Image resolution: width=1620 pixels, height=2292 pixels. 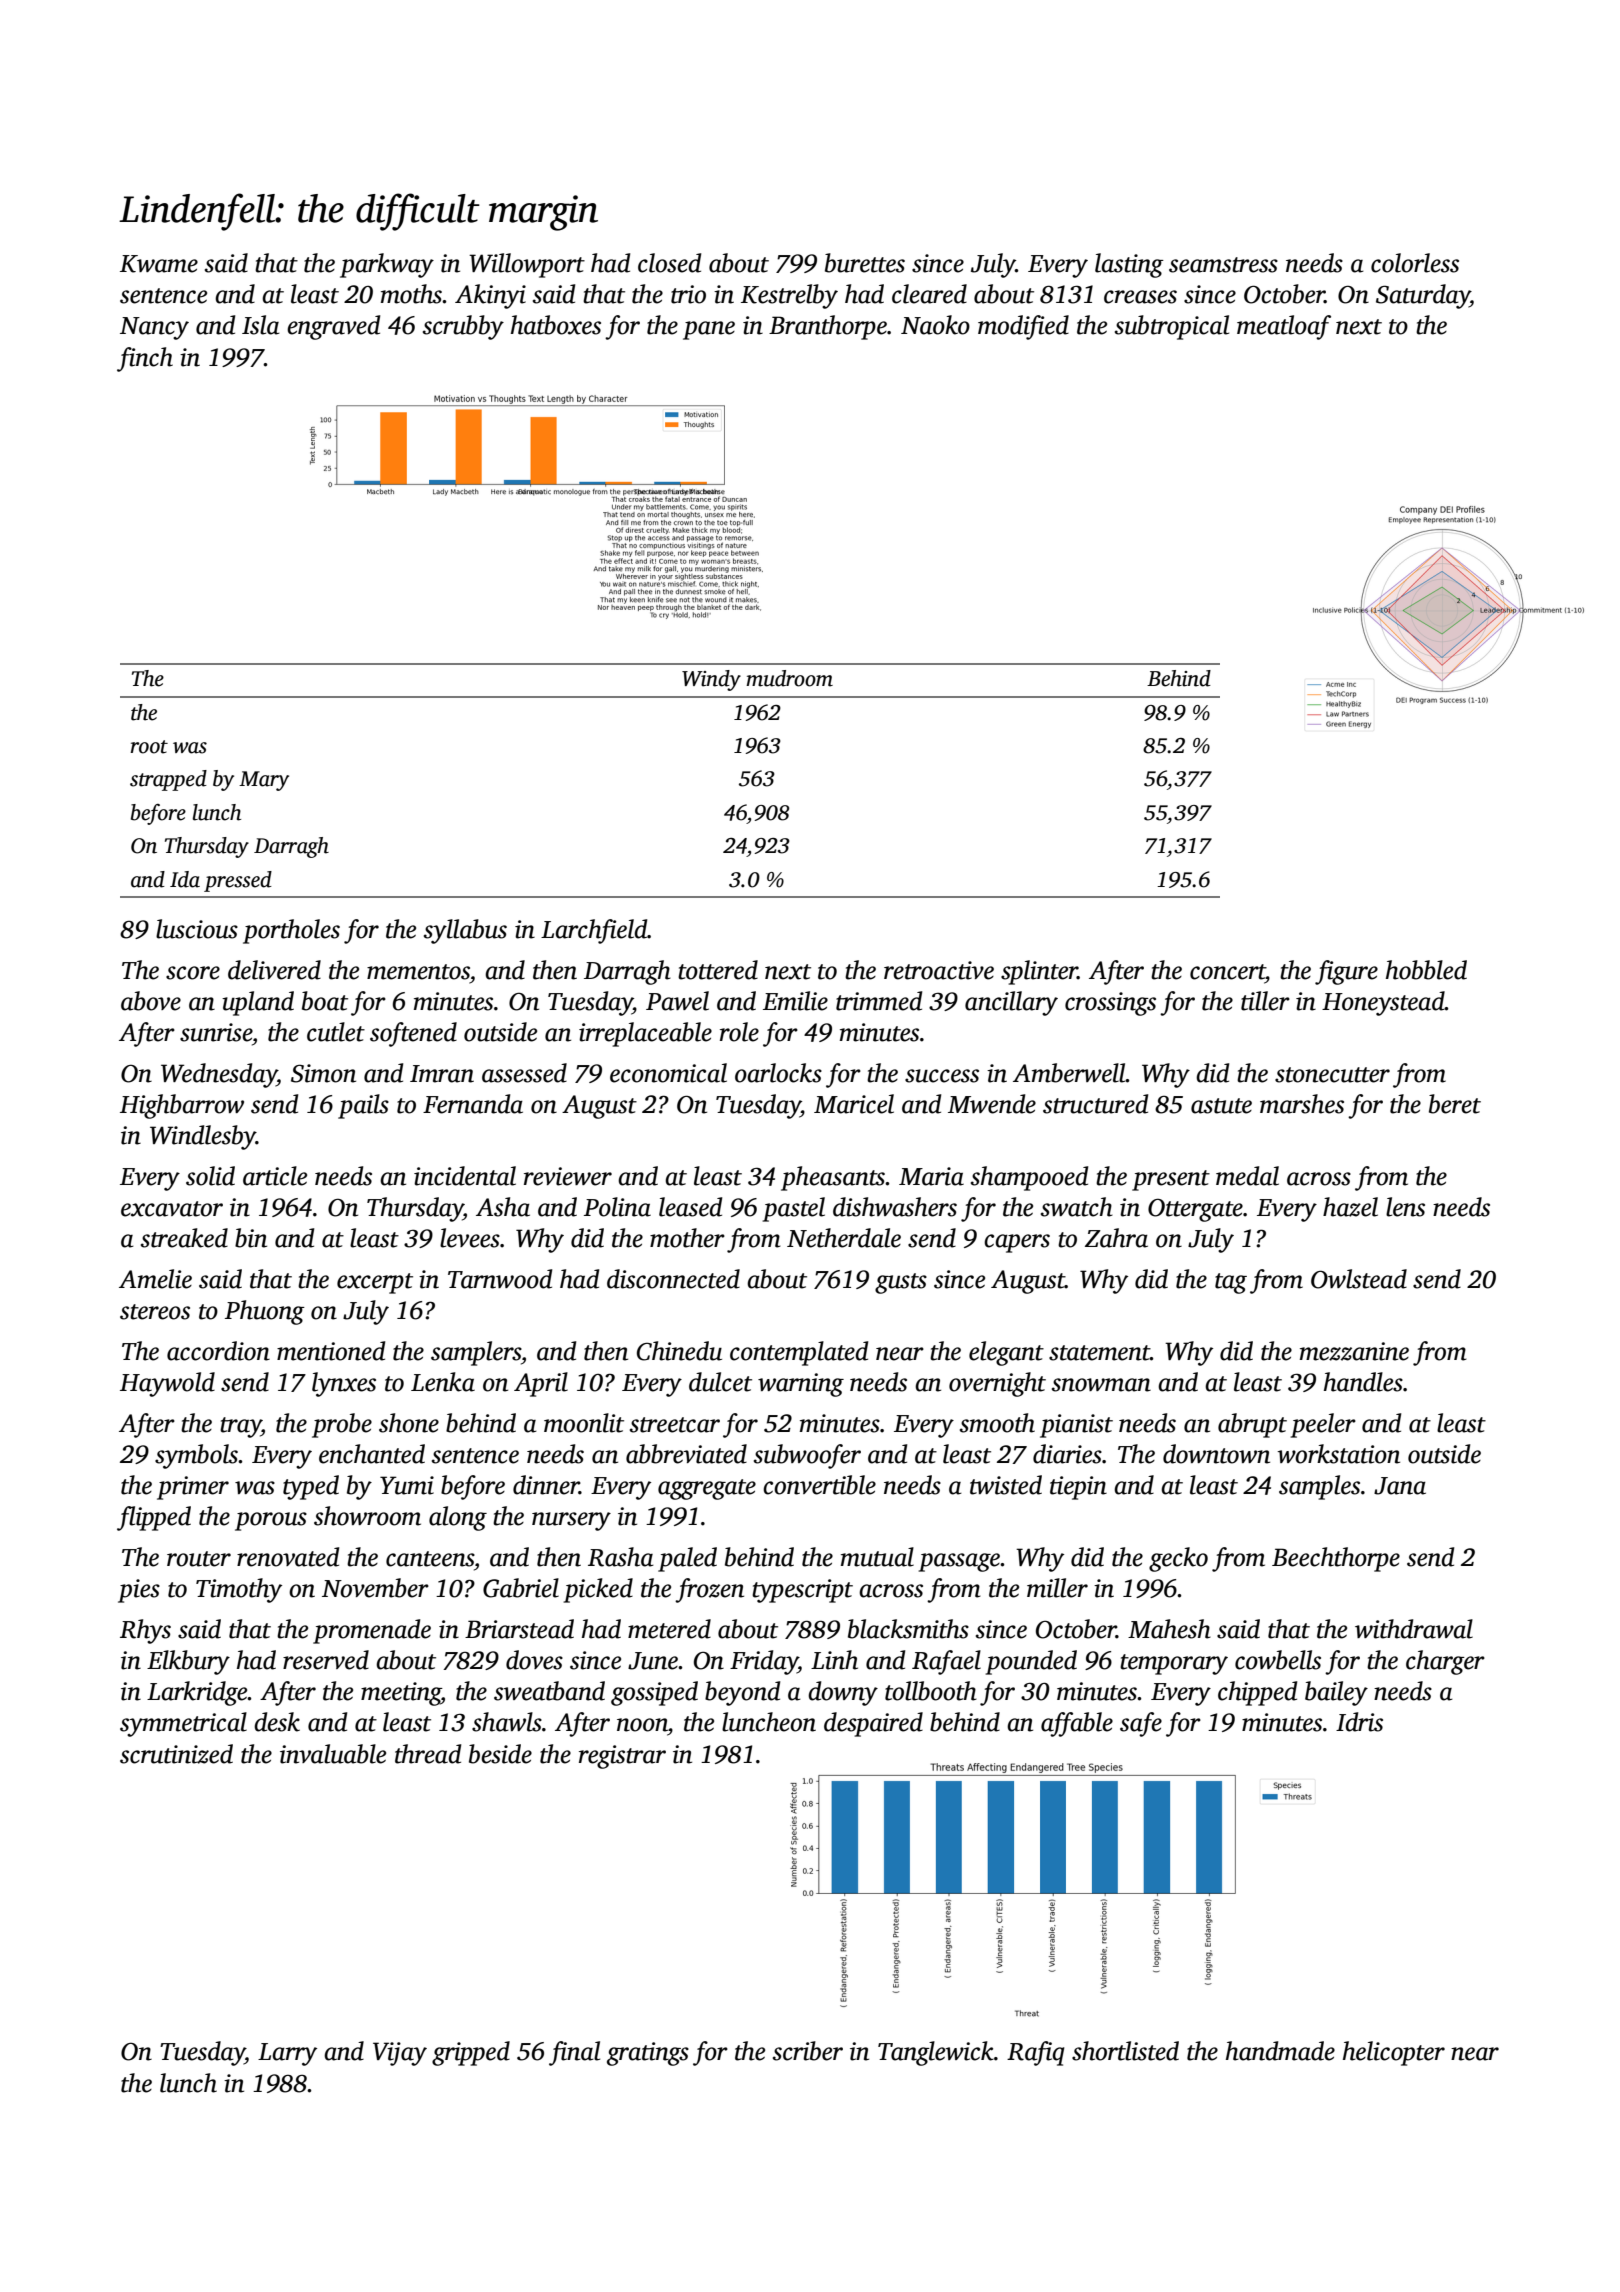 I want to click on trimmed, so click(x=879, y=1001).
